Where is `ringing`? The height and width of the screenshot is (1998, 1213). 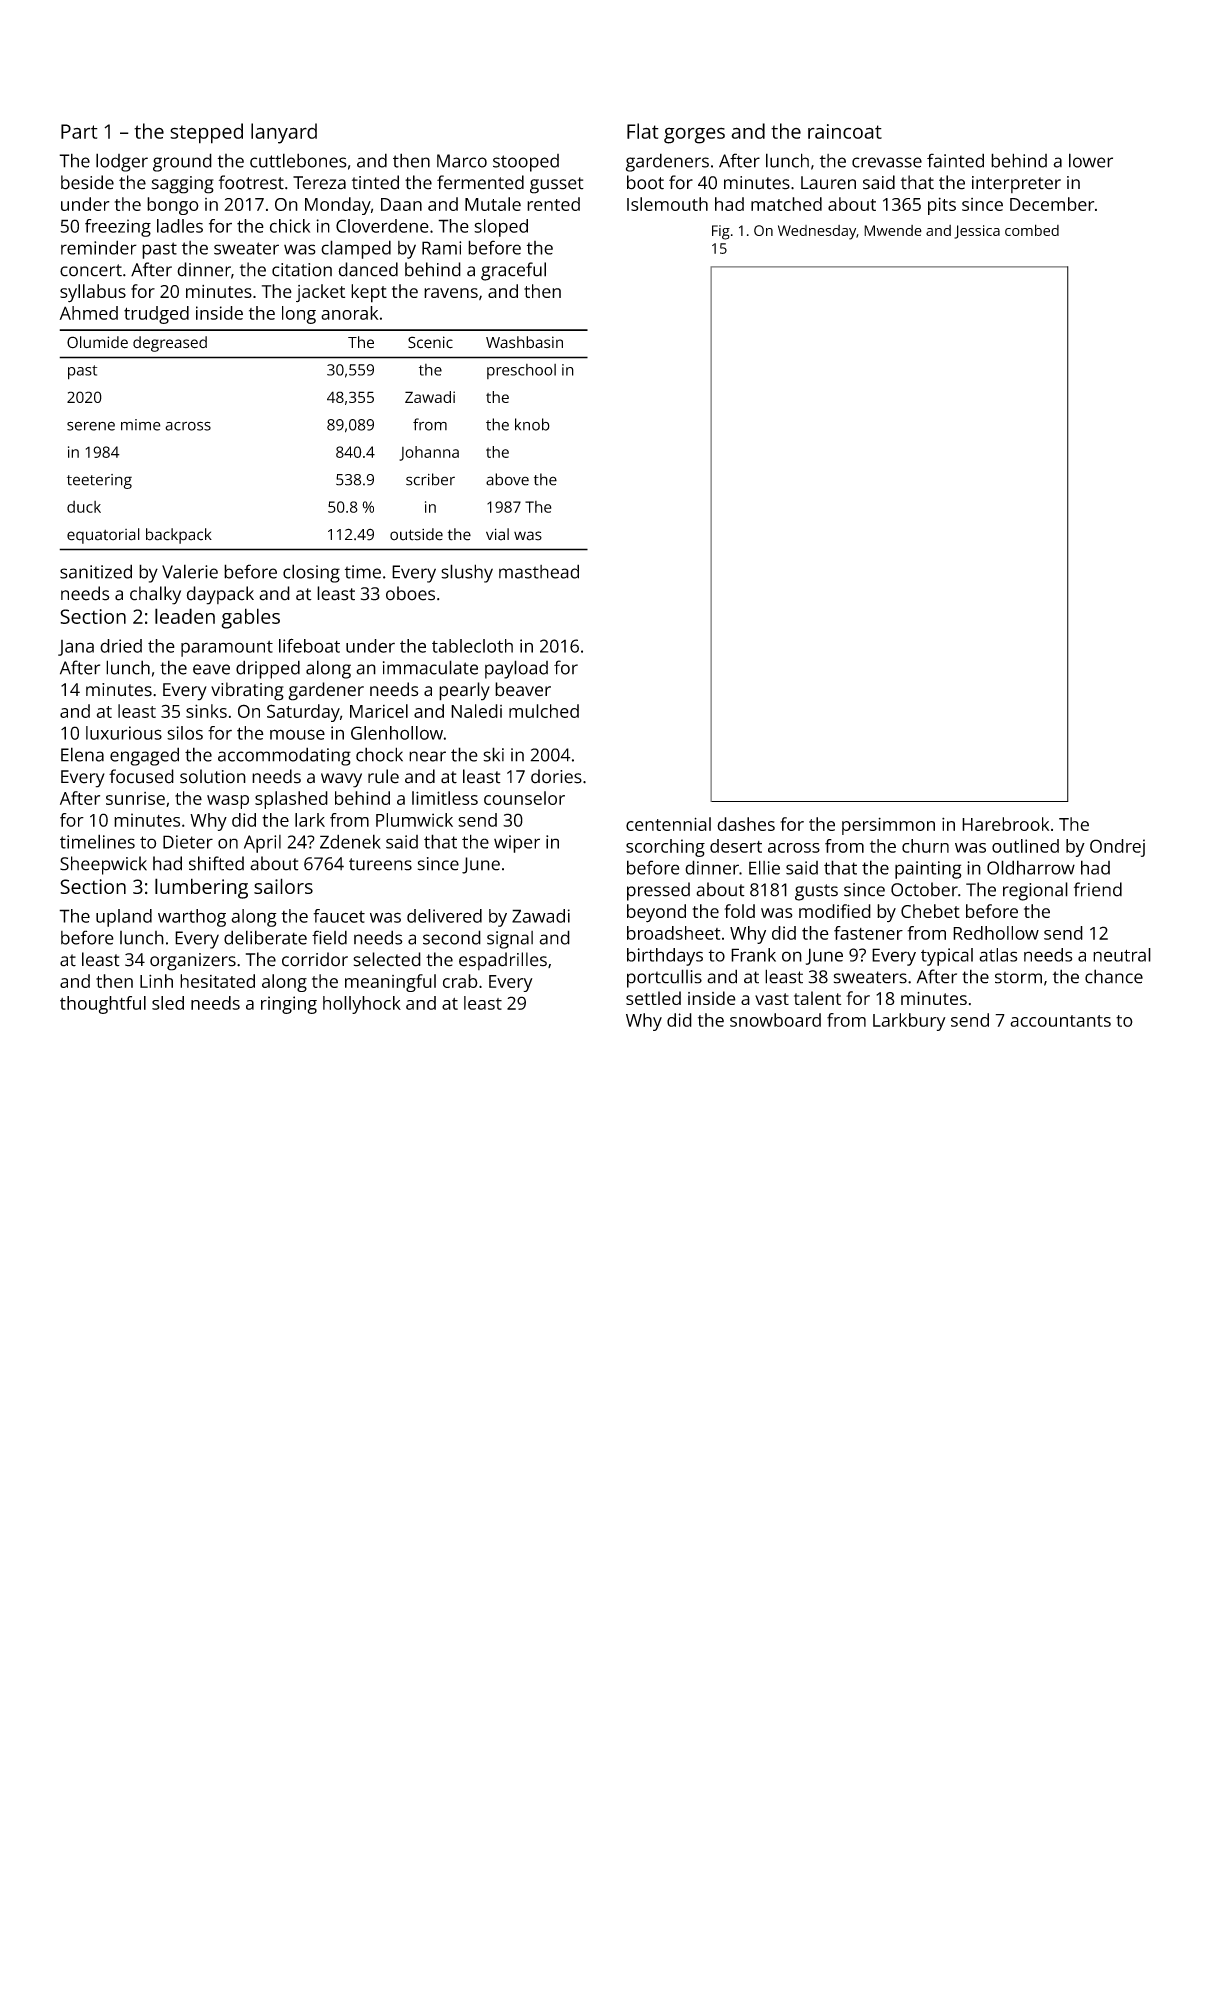 ringing is located at coordinates (289, 1005).
